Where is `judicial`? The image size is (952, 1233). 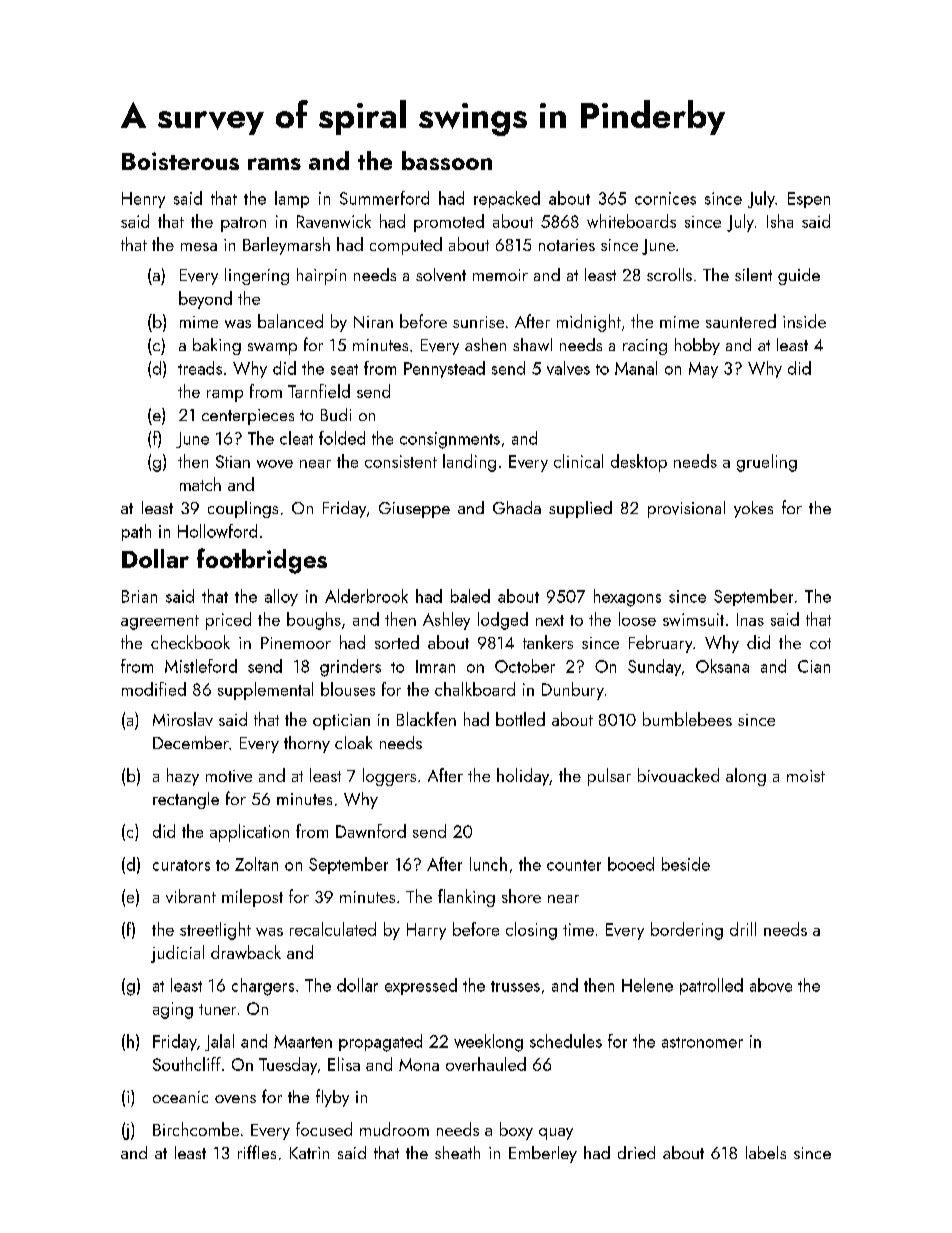 judicial is located at coordinates (177, 954).
